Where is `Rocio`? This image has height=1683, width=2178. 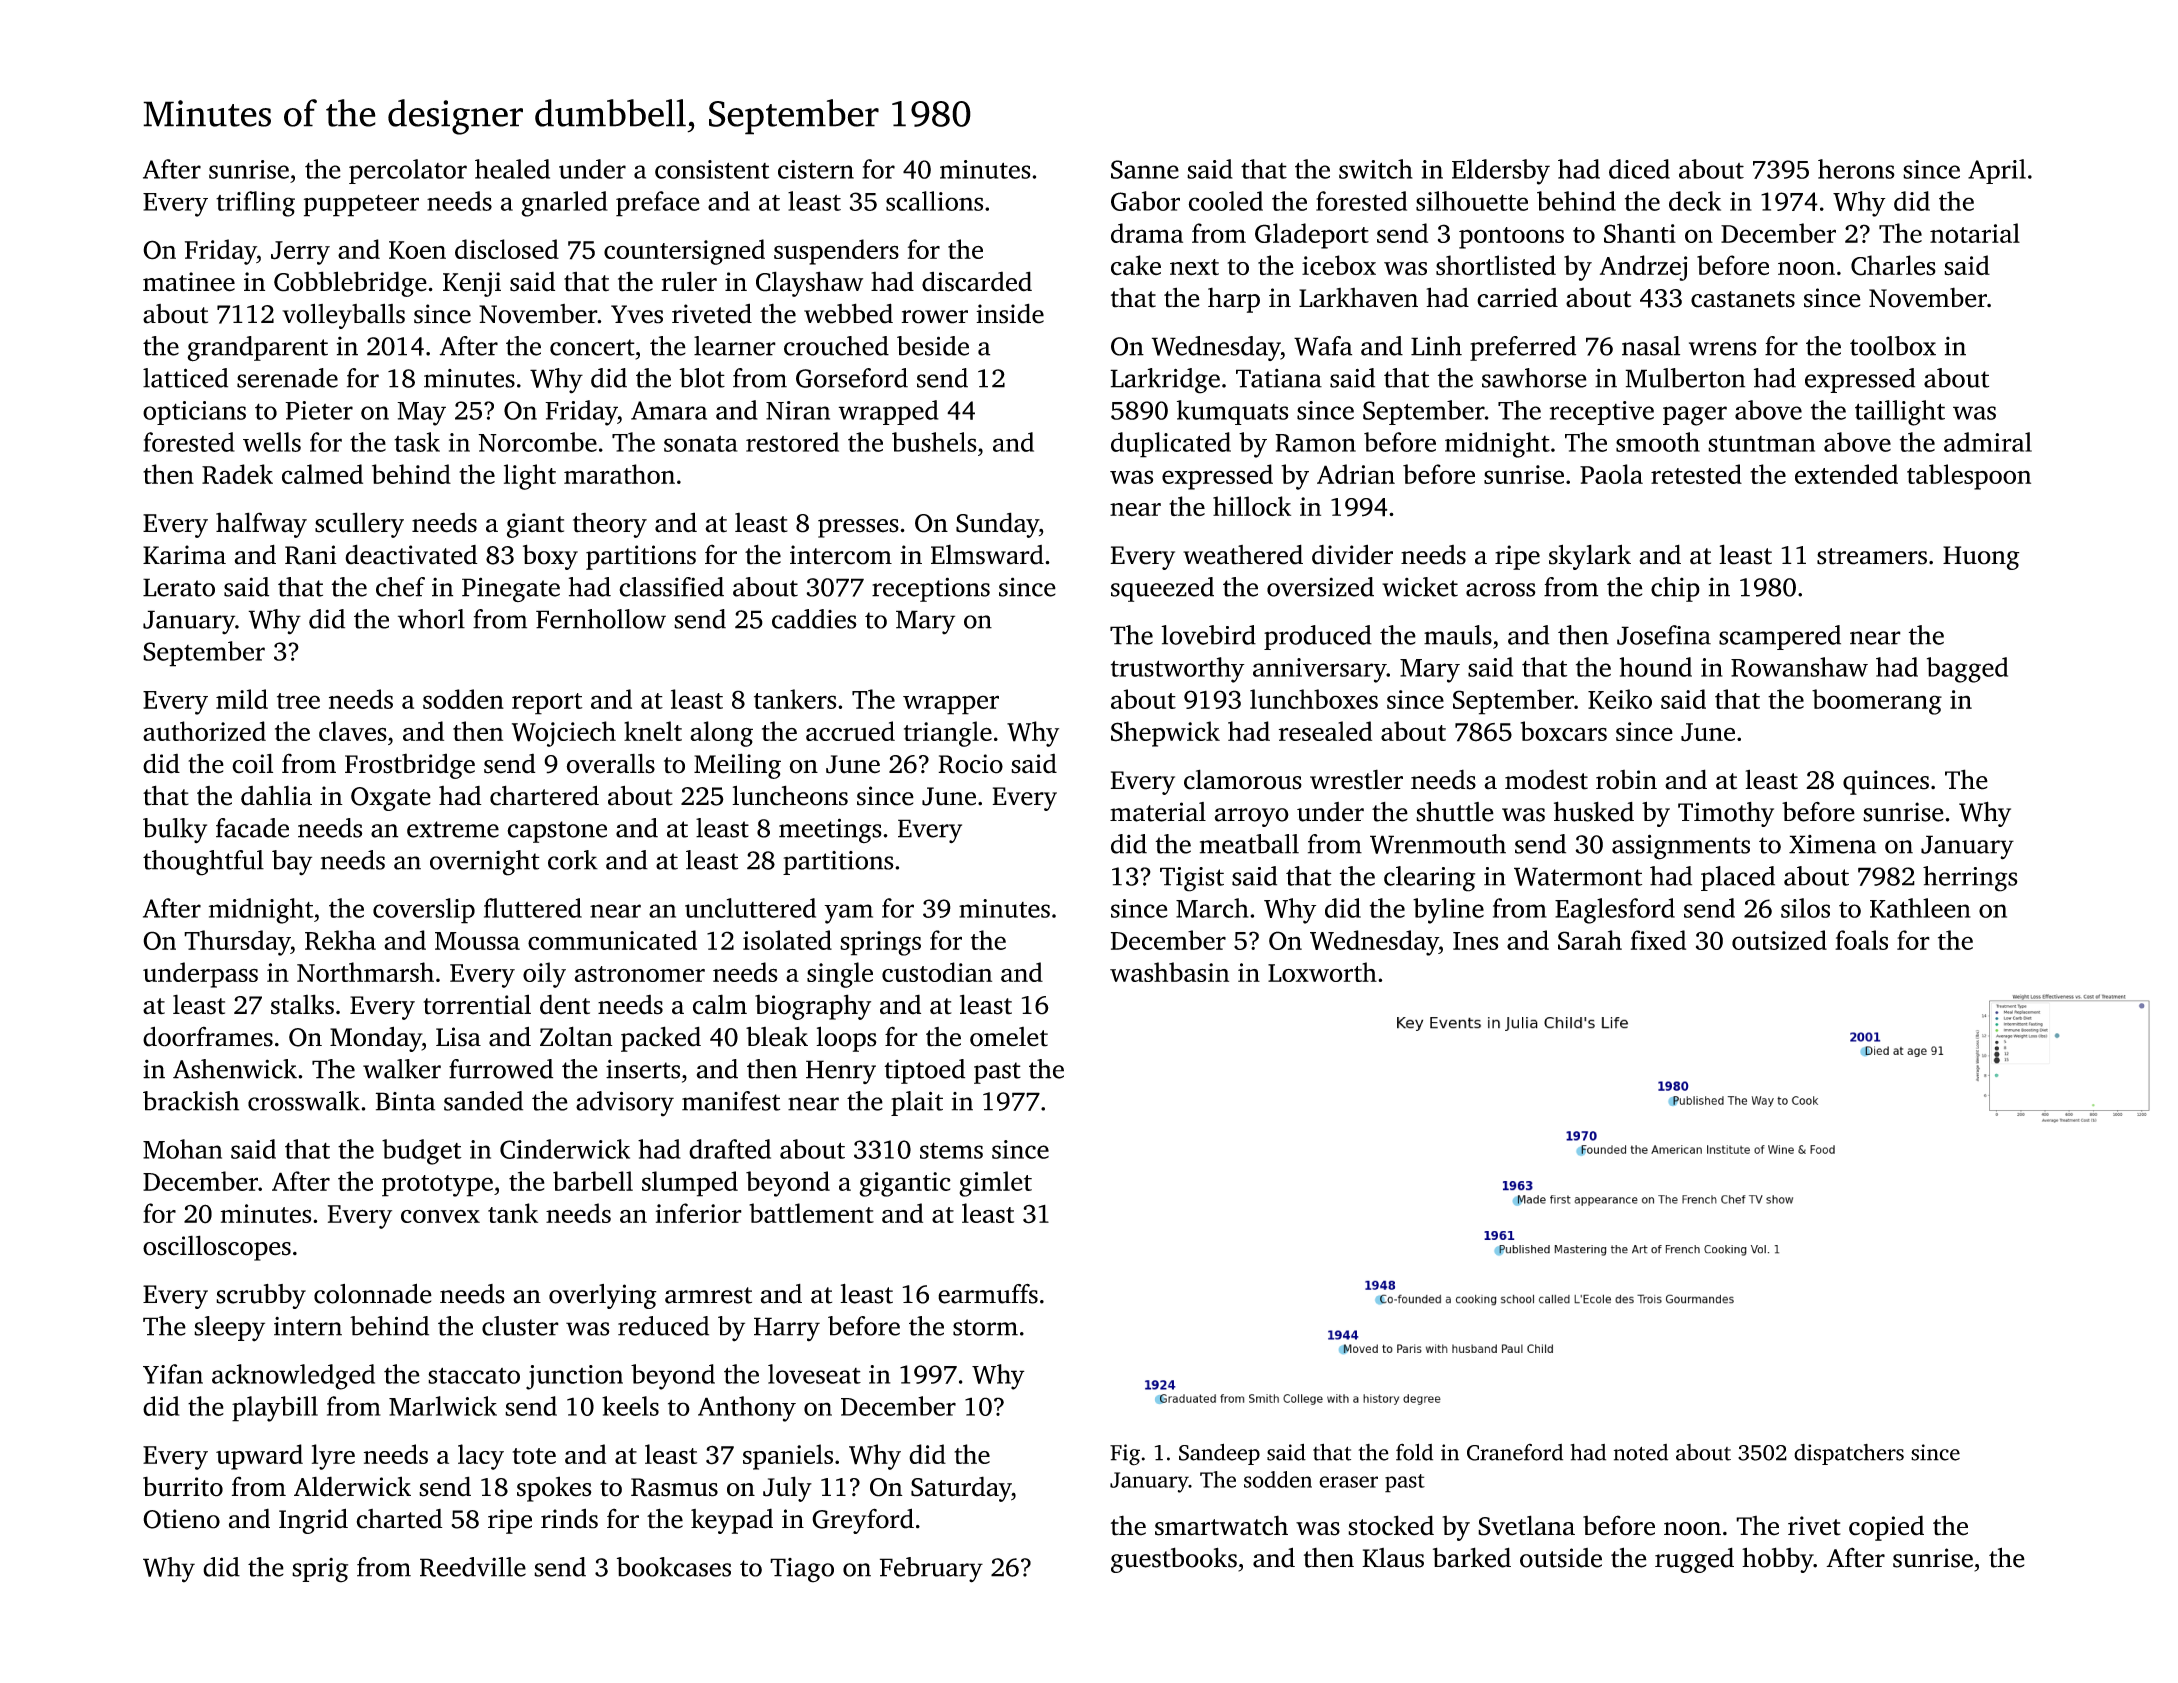 Rocio is located at coordinates (970, 764).
